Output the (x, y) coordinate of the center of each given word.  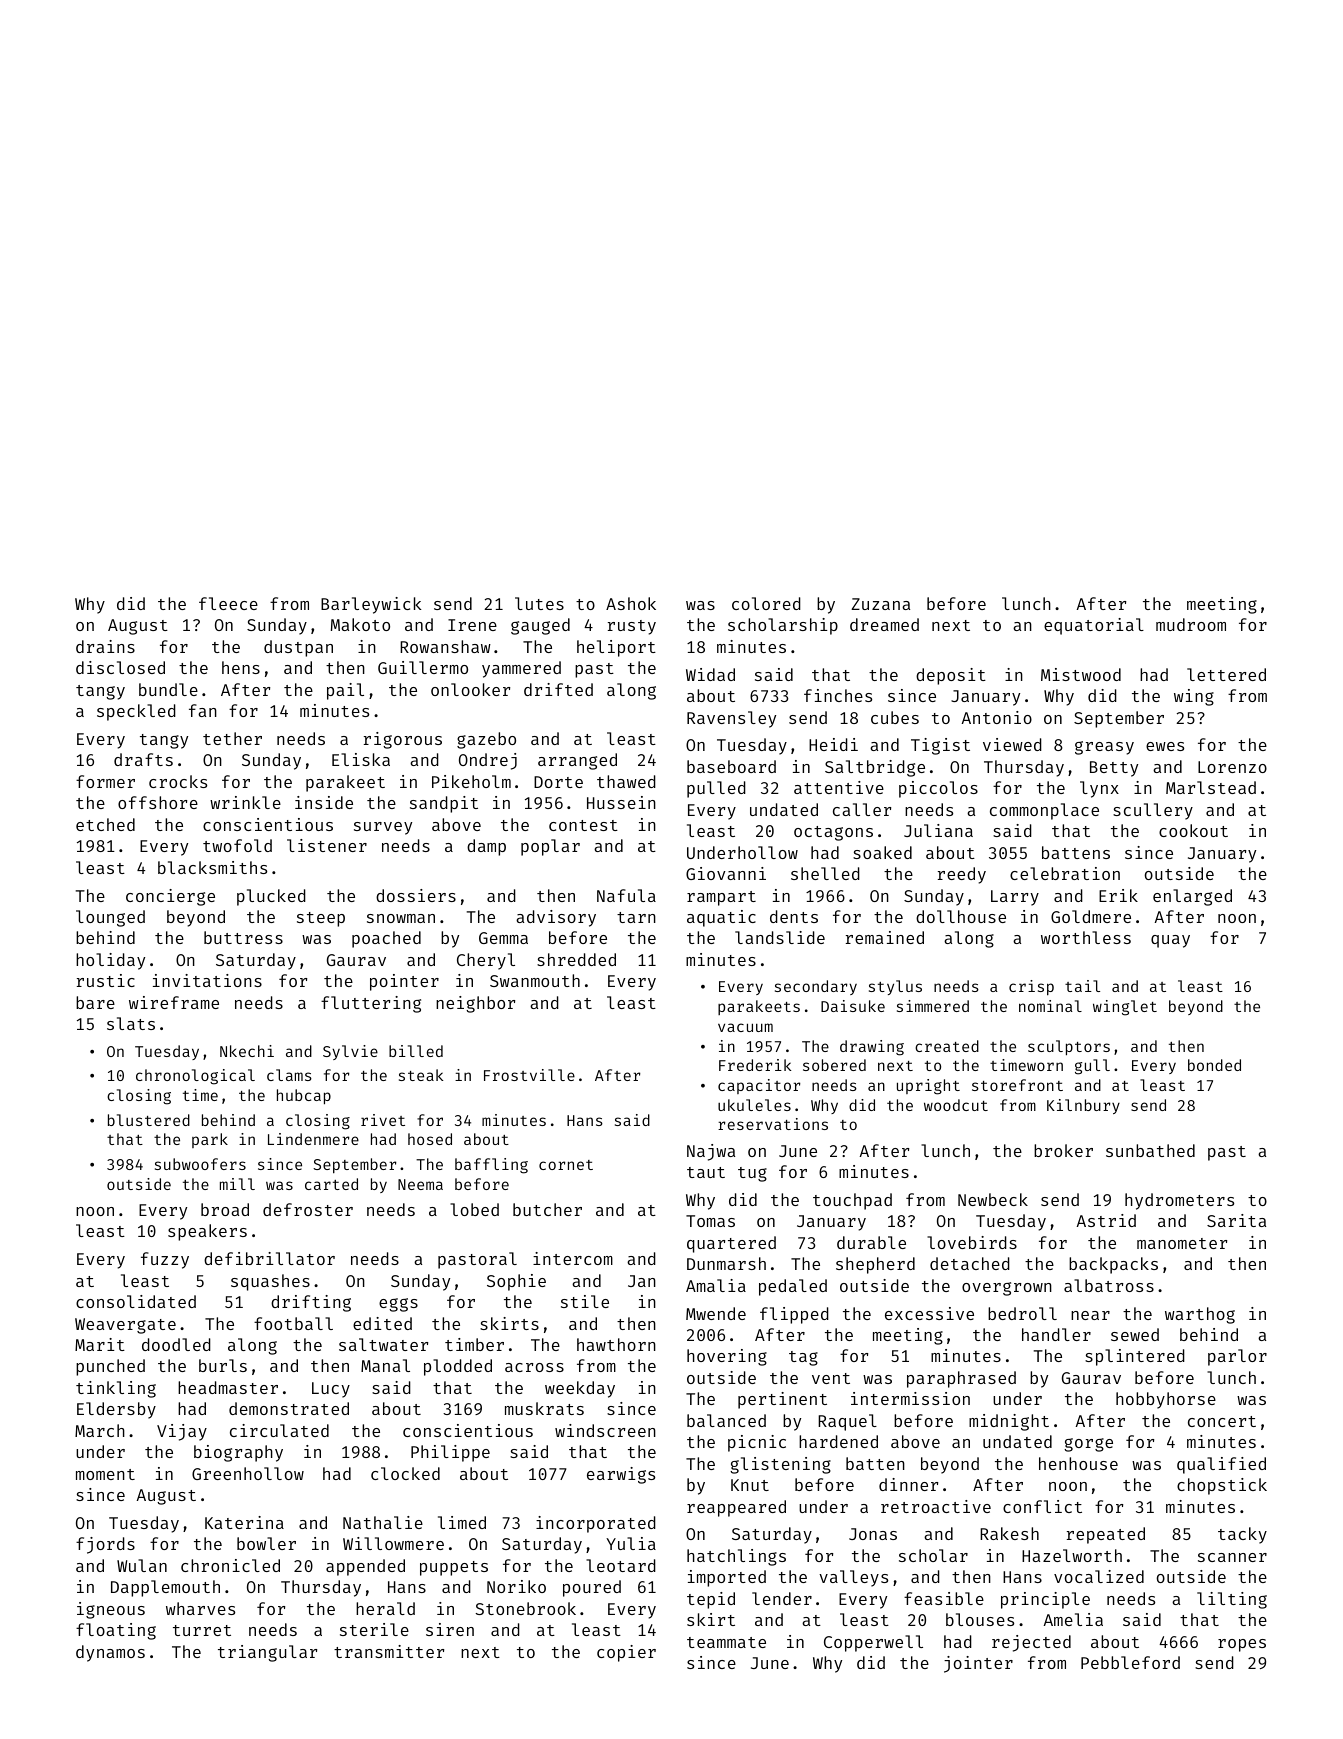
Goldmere (1091, 916)
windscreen (605, 1430)
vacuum (745, 1027)
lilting (1232, 1600)
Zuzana (880, 604)
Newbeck (993, 1199)
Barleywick (371, 605)
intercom (573, 1258)
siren (450, 1629)
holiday (110, 961)
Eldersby (116, 1410)
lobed (474, 1209)
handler (1056, 1334)
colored (766, 603)
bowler (266, 1543)
